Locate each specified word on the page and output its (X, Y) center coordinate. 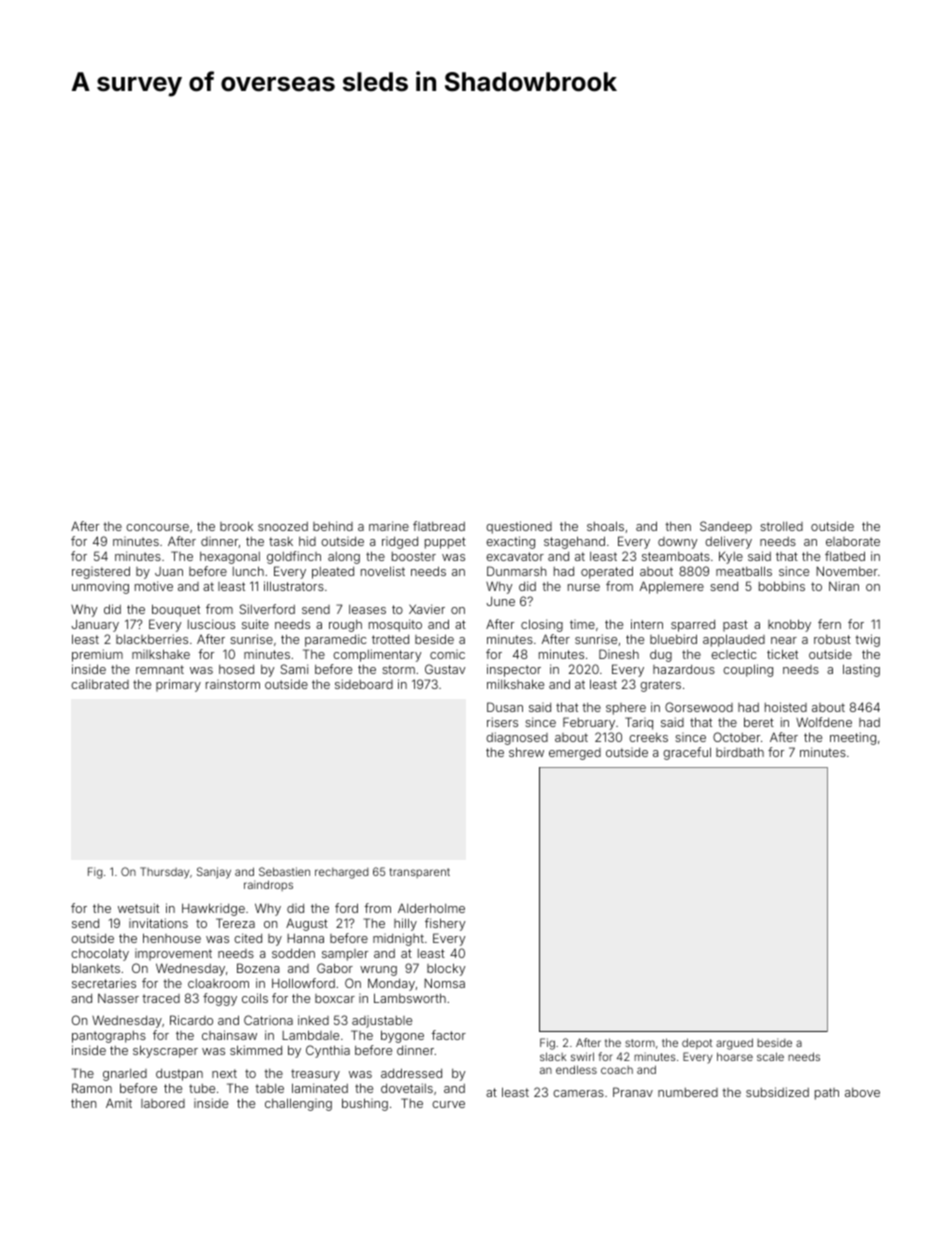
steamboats (676, 556)
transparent (420, 873)
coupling (748, 670)
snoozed (283, 526)
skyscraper (165, 1051)
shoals (605, 526)
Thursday (164, 873)
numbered (688, 1092)
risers (502, 722)
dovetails (407, 1088)
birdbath (740, 752)
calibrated (100, 684)
